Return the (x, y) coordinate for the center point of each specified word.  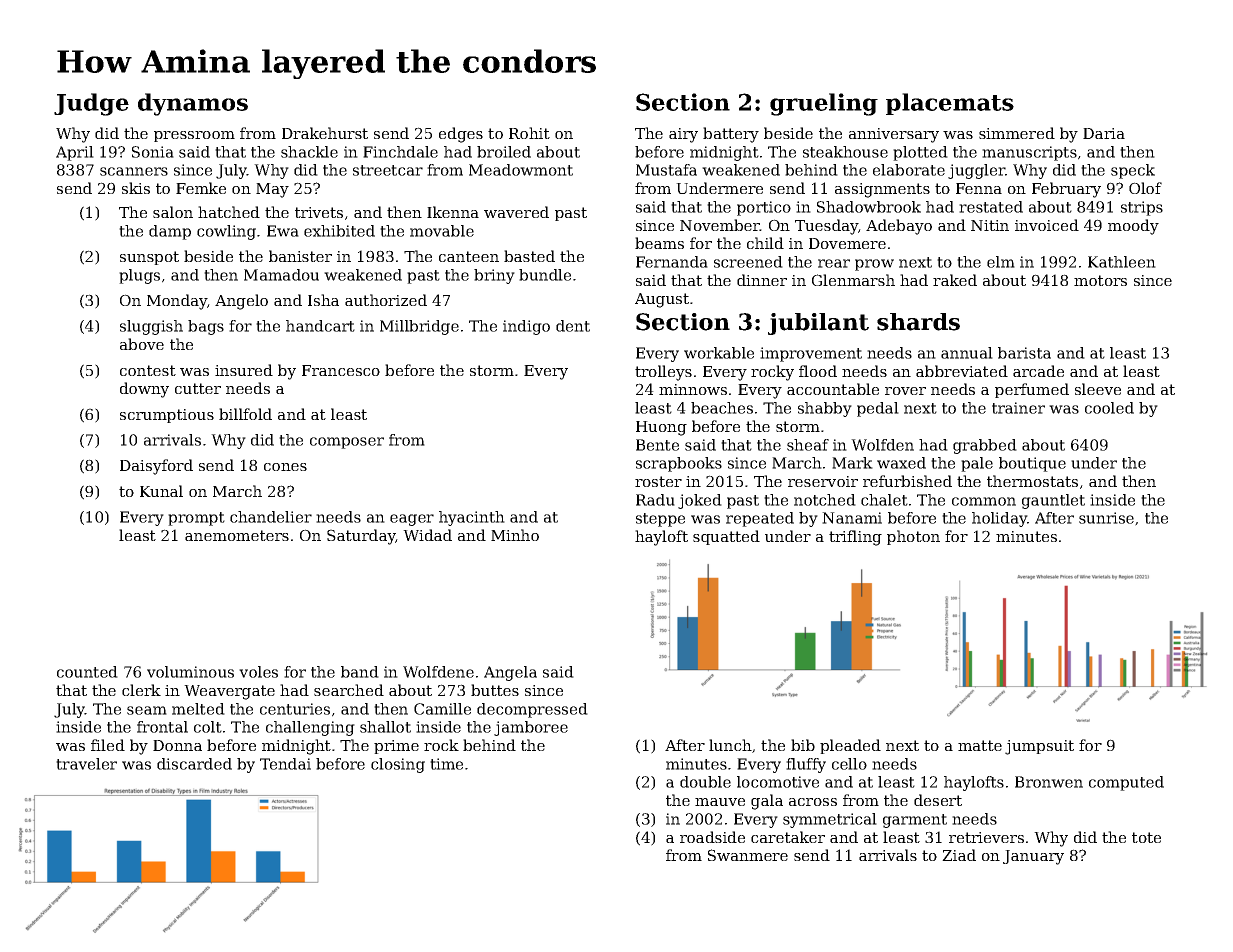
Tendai (285, 764)
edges (461, 135)
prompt (196, 519)
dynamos (193, 104)
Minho (515, 535)
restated (991, 207)
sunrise (1106, 518)
